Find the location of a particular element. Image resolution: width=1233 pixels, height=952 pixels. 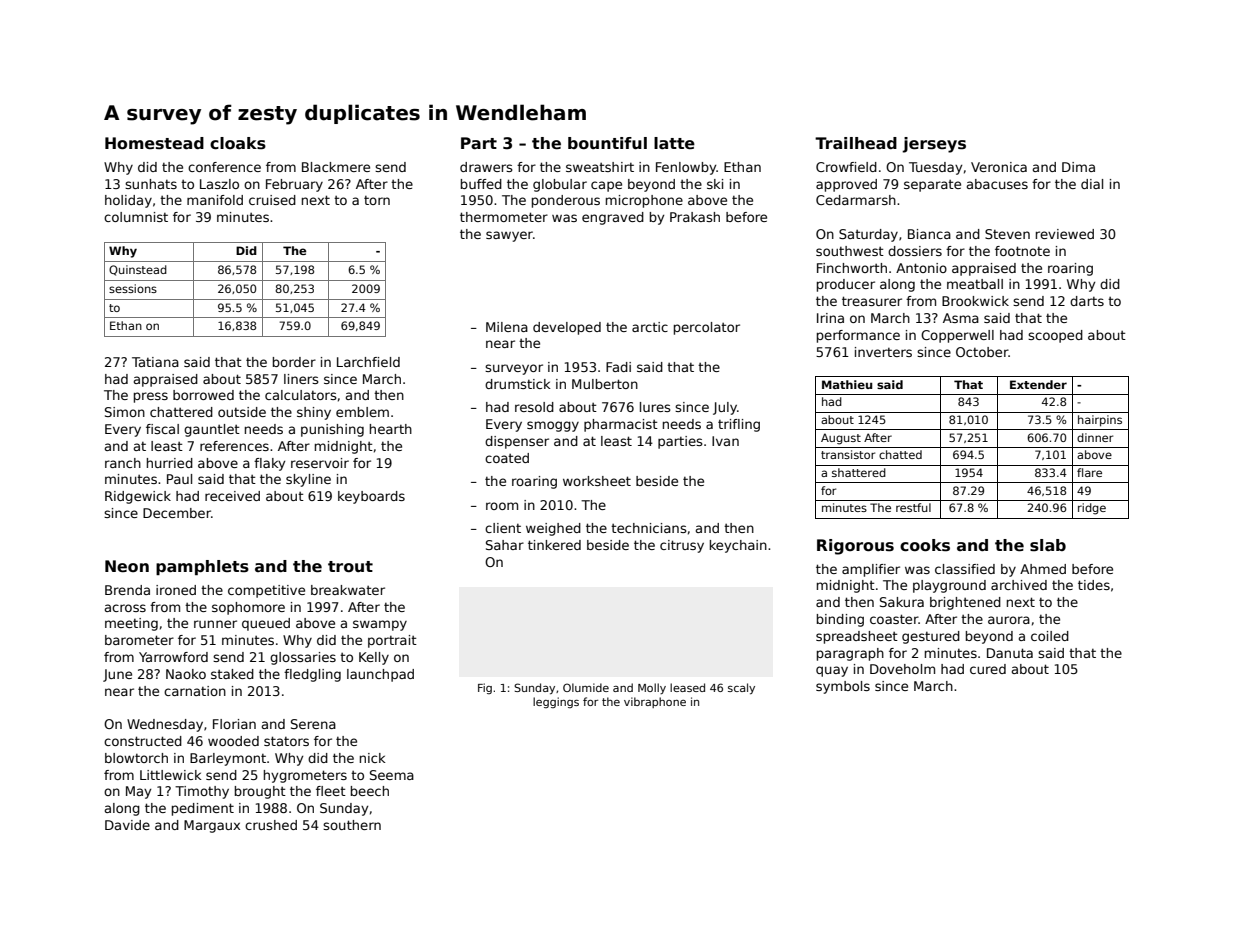

latte is located at coordinates (674, 143).
